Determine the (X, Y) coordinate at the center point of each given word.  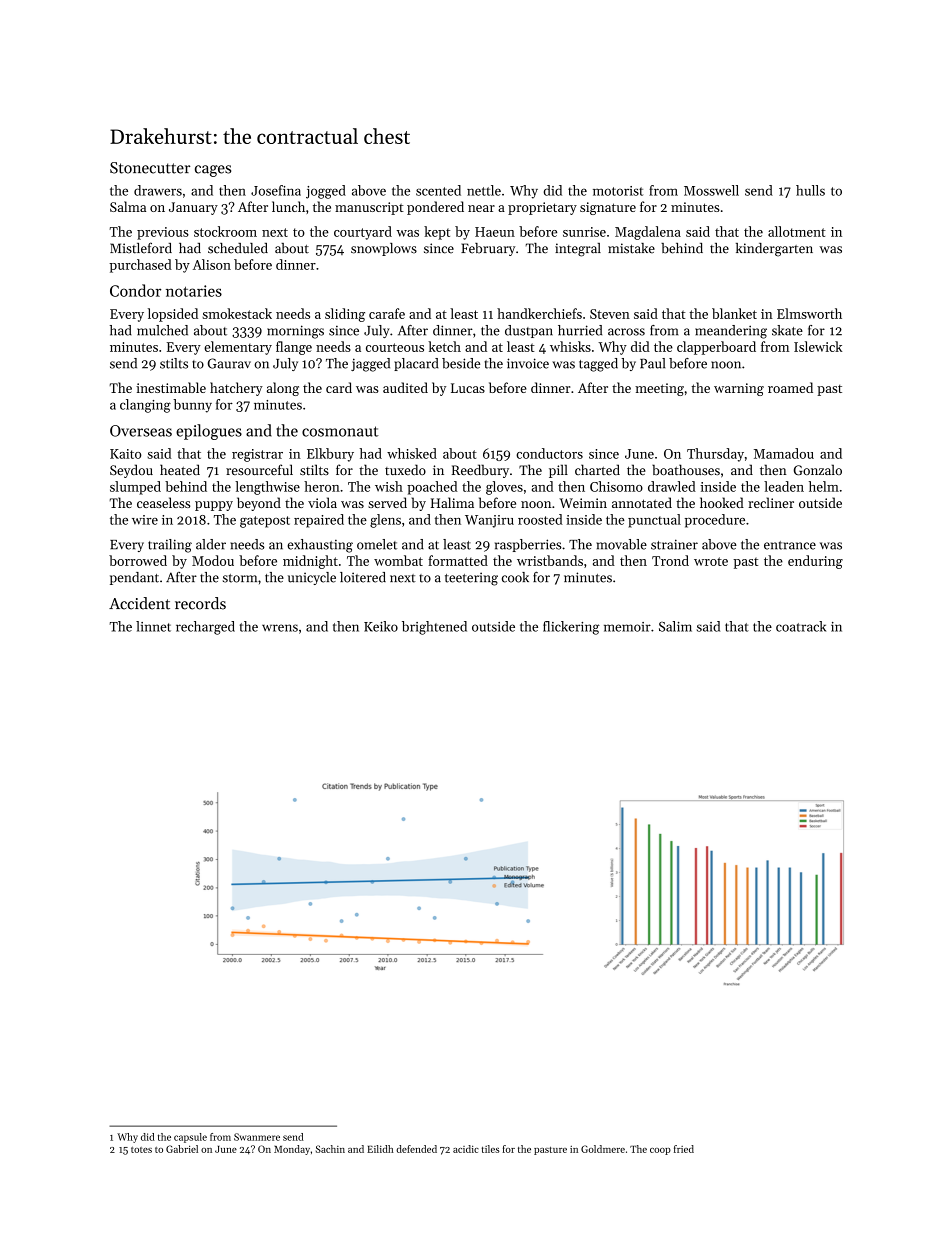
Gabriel (182, 1149)
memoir (627, 627)
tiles (491, 1149)
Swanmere (257, 1137)
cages (213, 171)
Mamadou (784, 453)
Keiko (381, 626)
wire (145, 520)
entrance (790, 545)
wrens (280, 628)
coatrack (801, 626)
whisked (412, 453)
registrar (257, 455)
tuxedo (405, 469)
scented (438, 190)
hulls (810, 190)
